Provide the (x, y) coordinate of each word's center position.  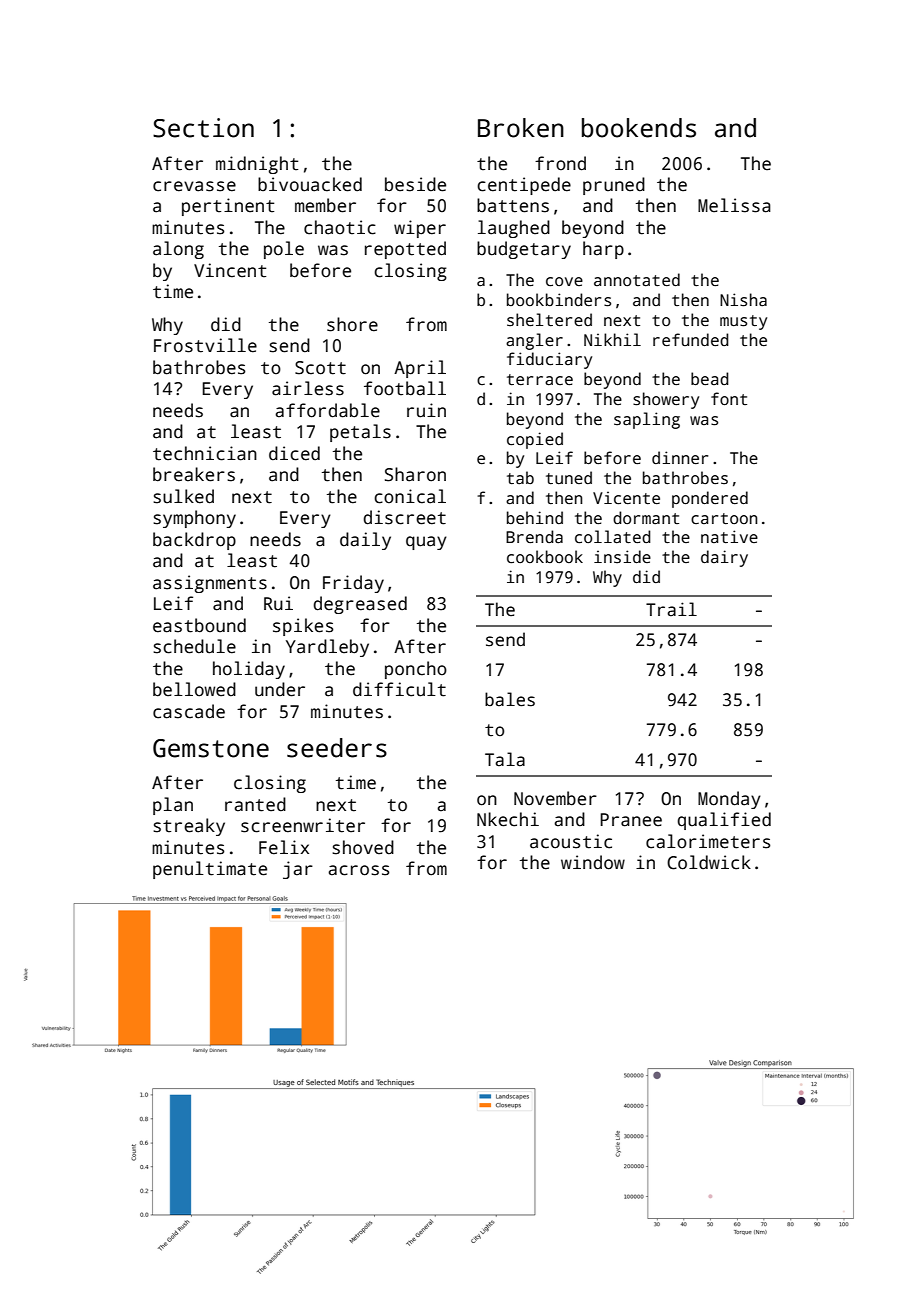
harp (603, 250)
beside (415, 184)
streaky (189, 827)
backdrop (194, 541)
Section (203, 128)
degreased (360, 605)
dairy (724, 558)
